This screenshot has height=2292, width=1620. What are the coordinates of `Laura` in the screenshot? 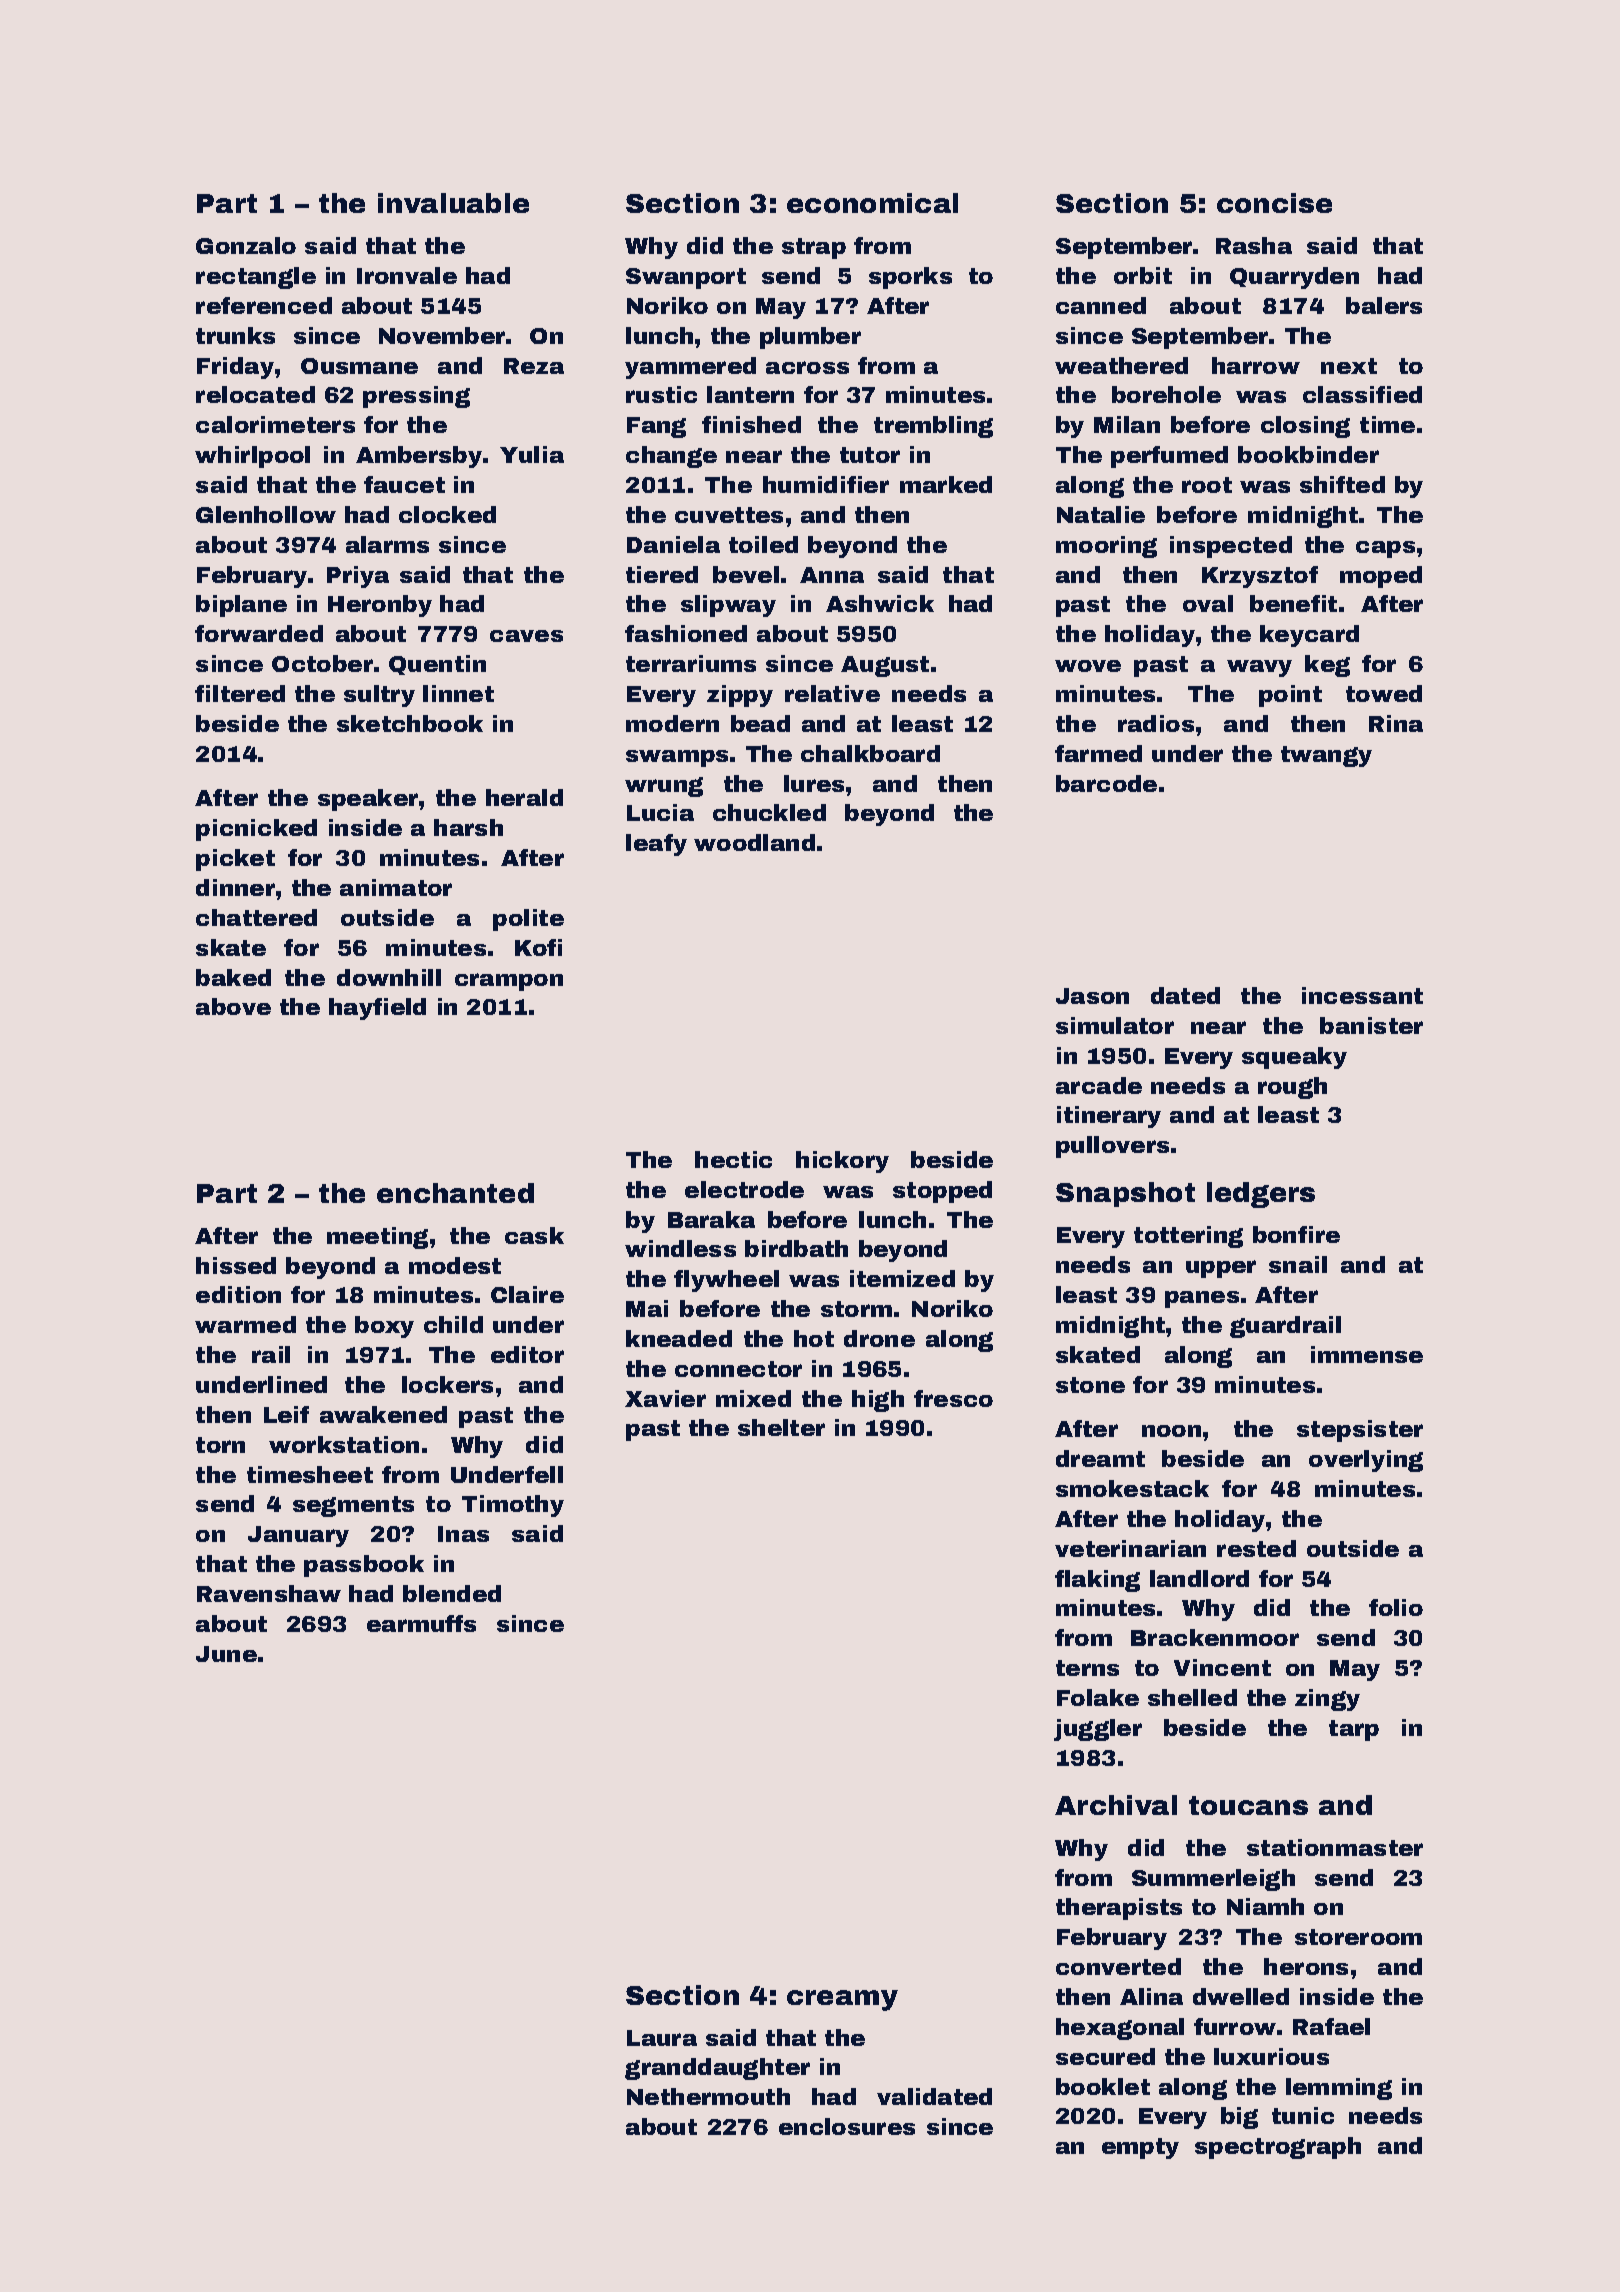 It's located at (662, 2038).
